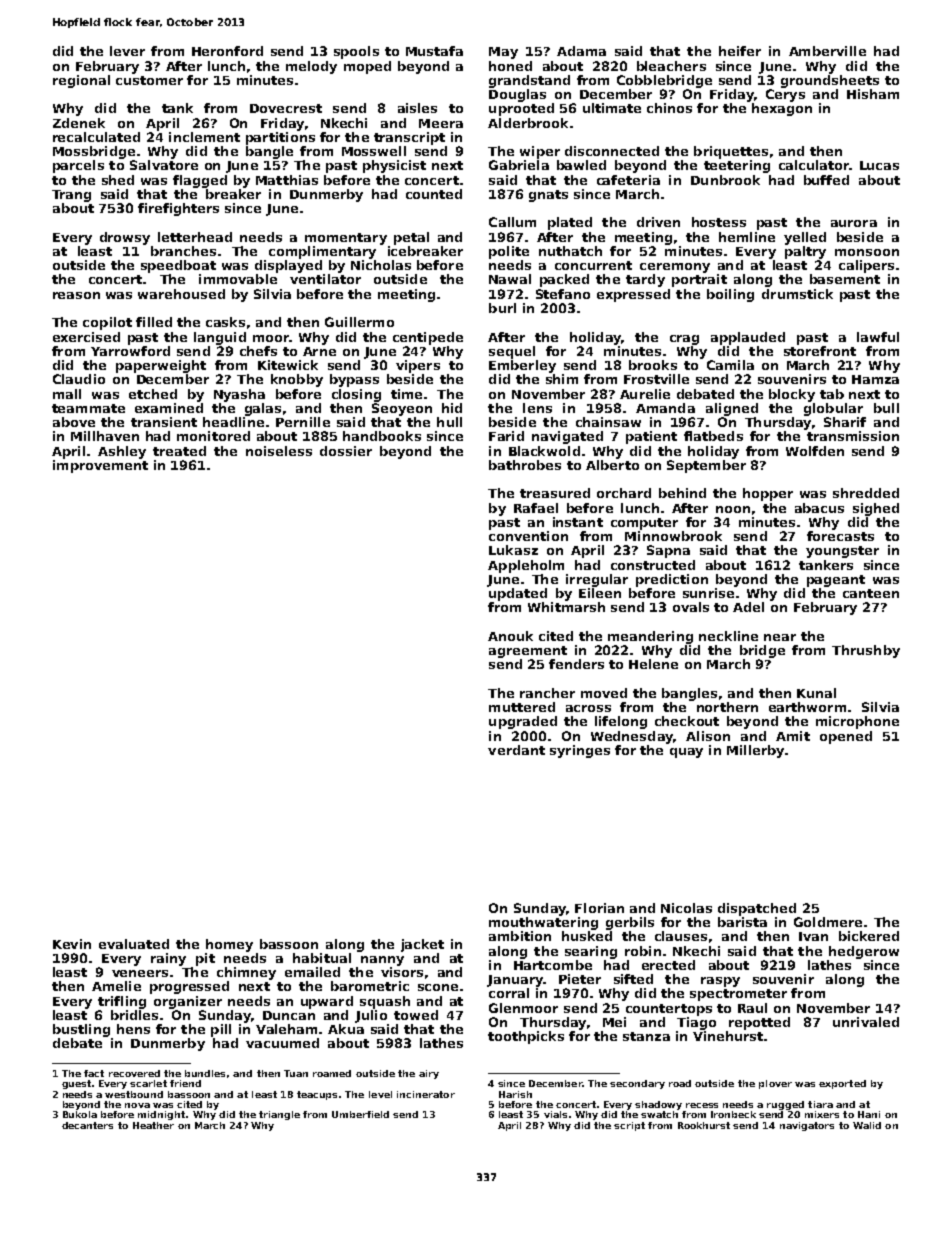 The width and height of the document is (952, 1233). I want to click on Raul, so click(752, 1008).
